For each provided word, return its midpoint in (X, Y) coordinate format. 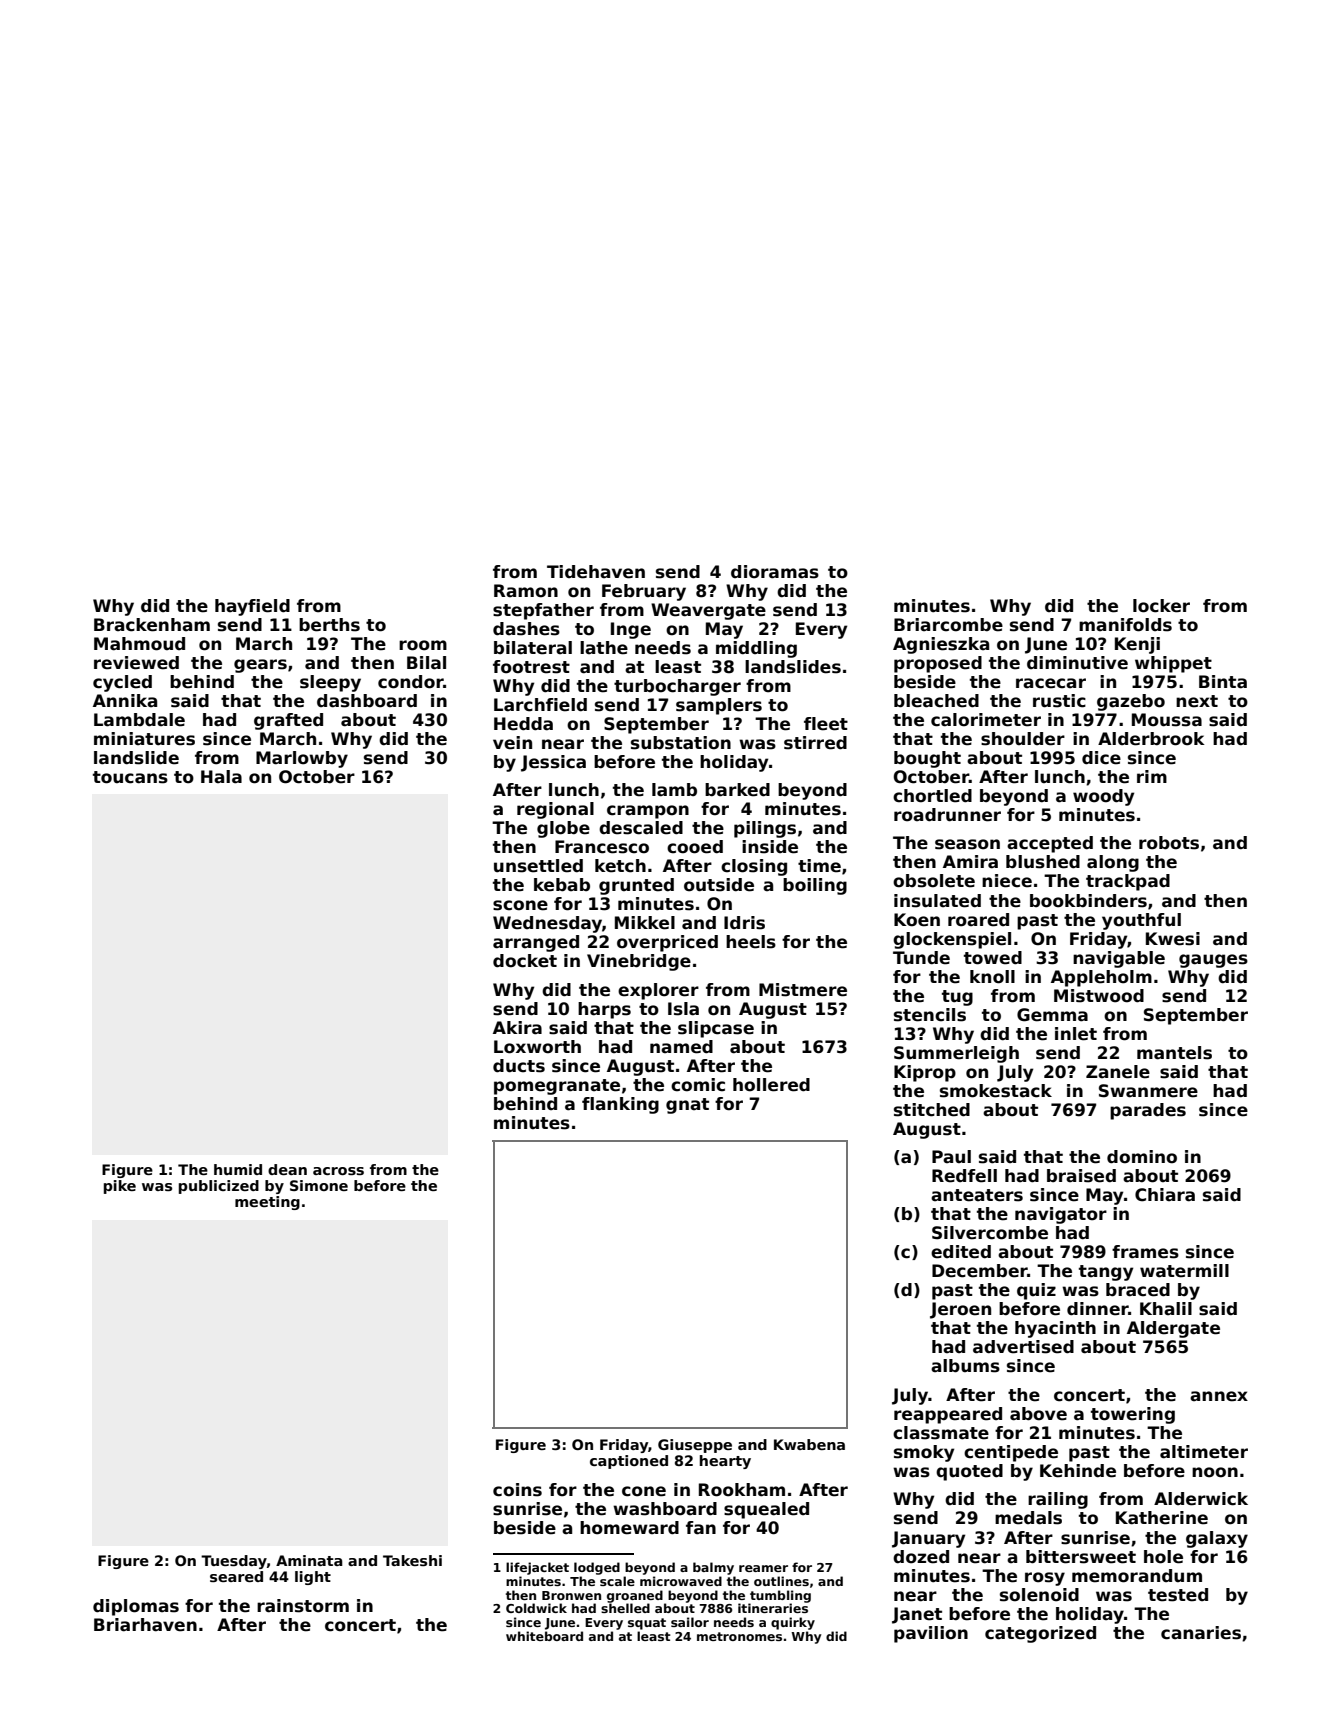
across (338, 1171)
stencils (930, 1015)
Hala (221, 777)
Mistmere (803, 990)
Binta (1223, 682)
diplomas (136, 1607)
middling (756, 649)
